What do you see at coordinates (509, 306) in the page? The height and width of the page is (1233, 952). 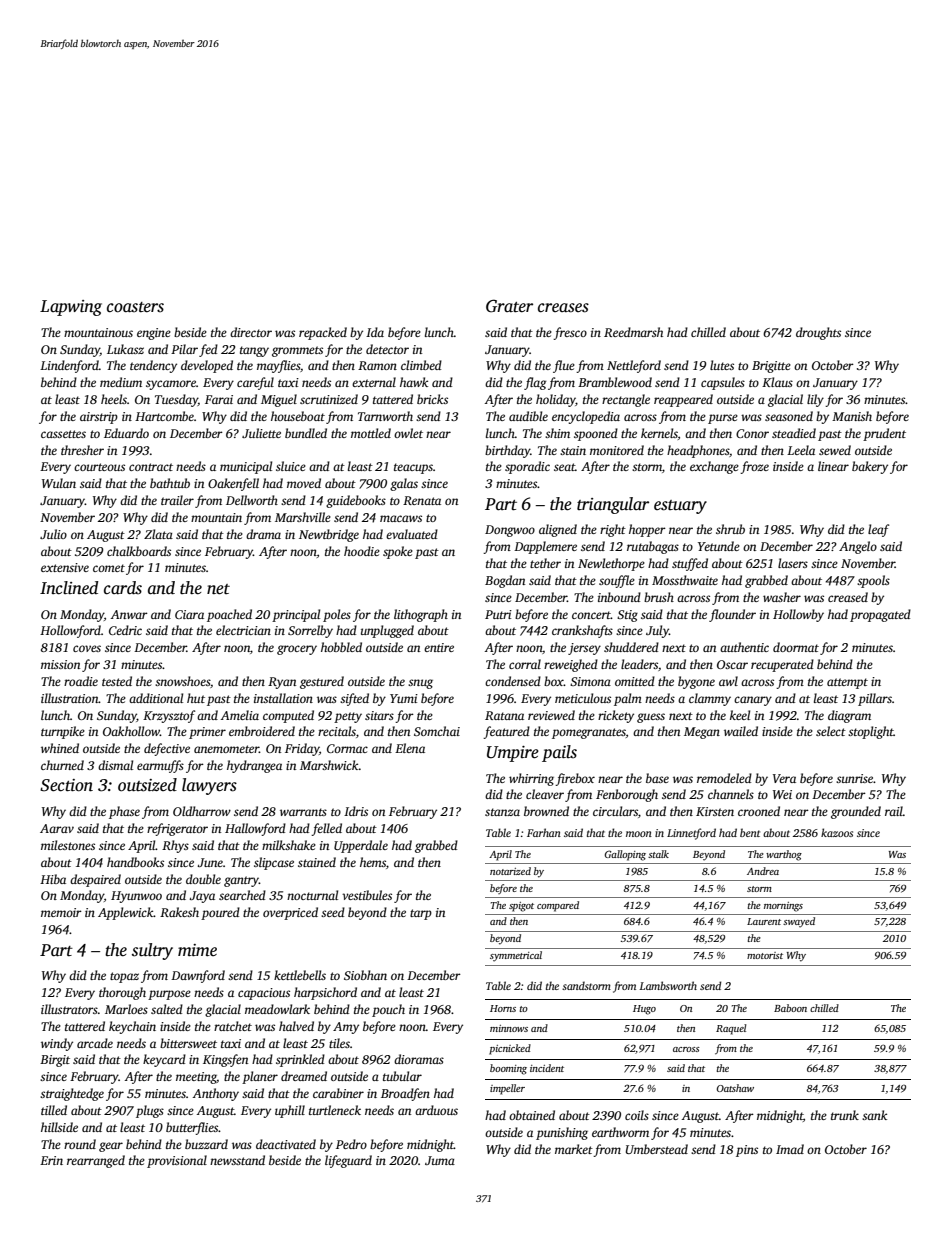 I see `Grater` at bounding box center [509, 306].
